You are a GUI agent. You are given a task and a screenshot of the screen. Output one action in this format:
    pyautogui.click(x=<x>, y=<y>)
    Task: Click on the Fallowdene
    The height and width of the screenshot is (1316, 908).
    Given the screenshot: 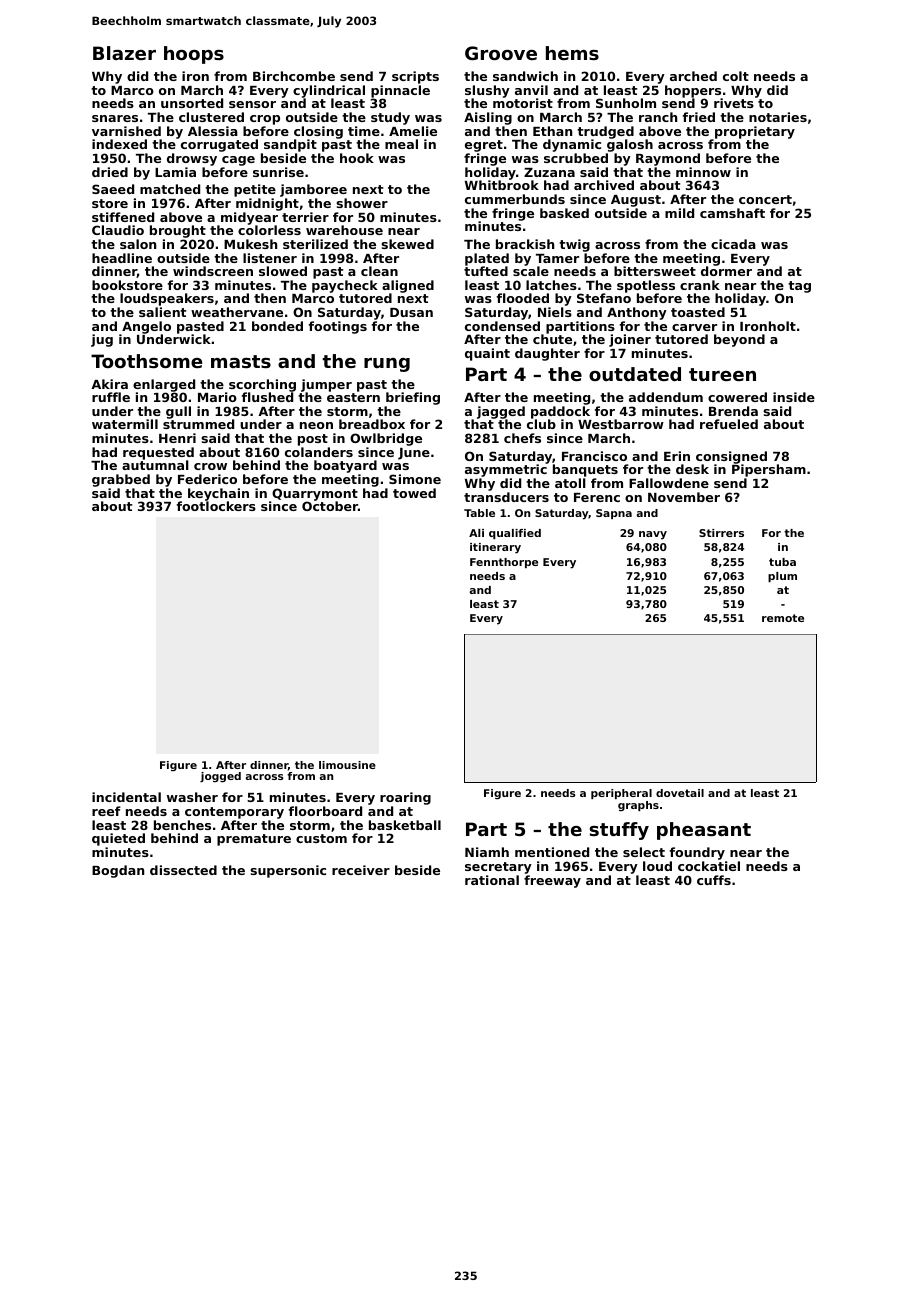 What is the action you would take?
    pyautogui.click(x=669, y=483)
